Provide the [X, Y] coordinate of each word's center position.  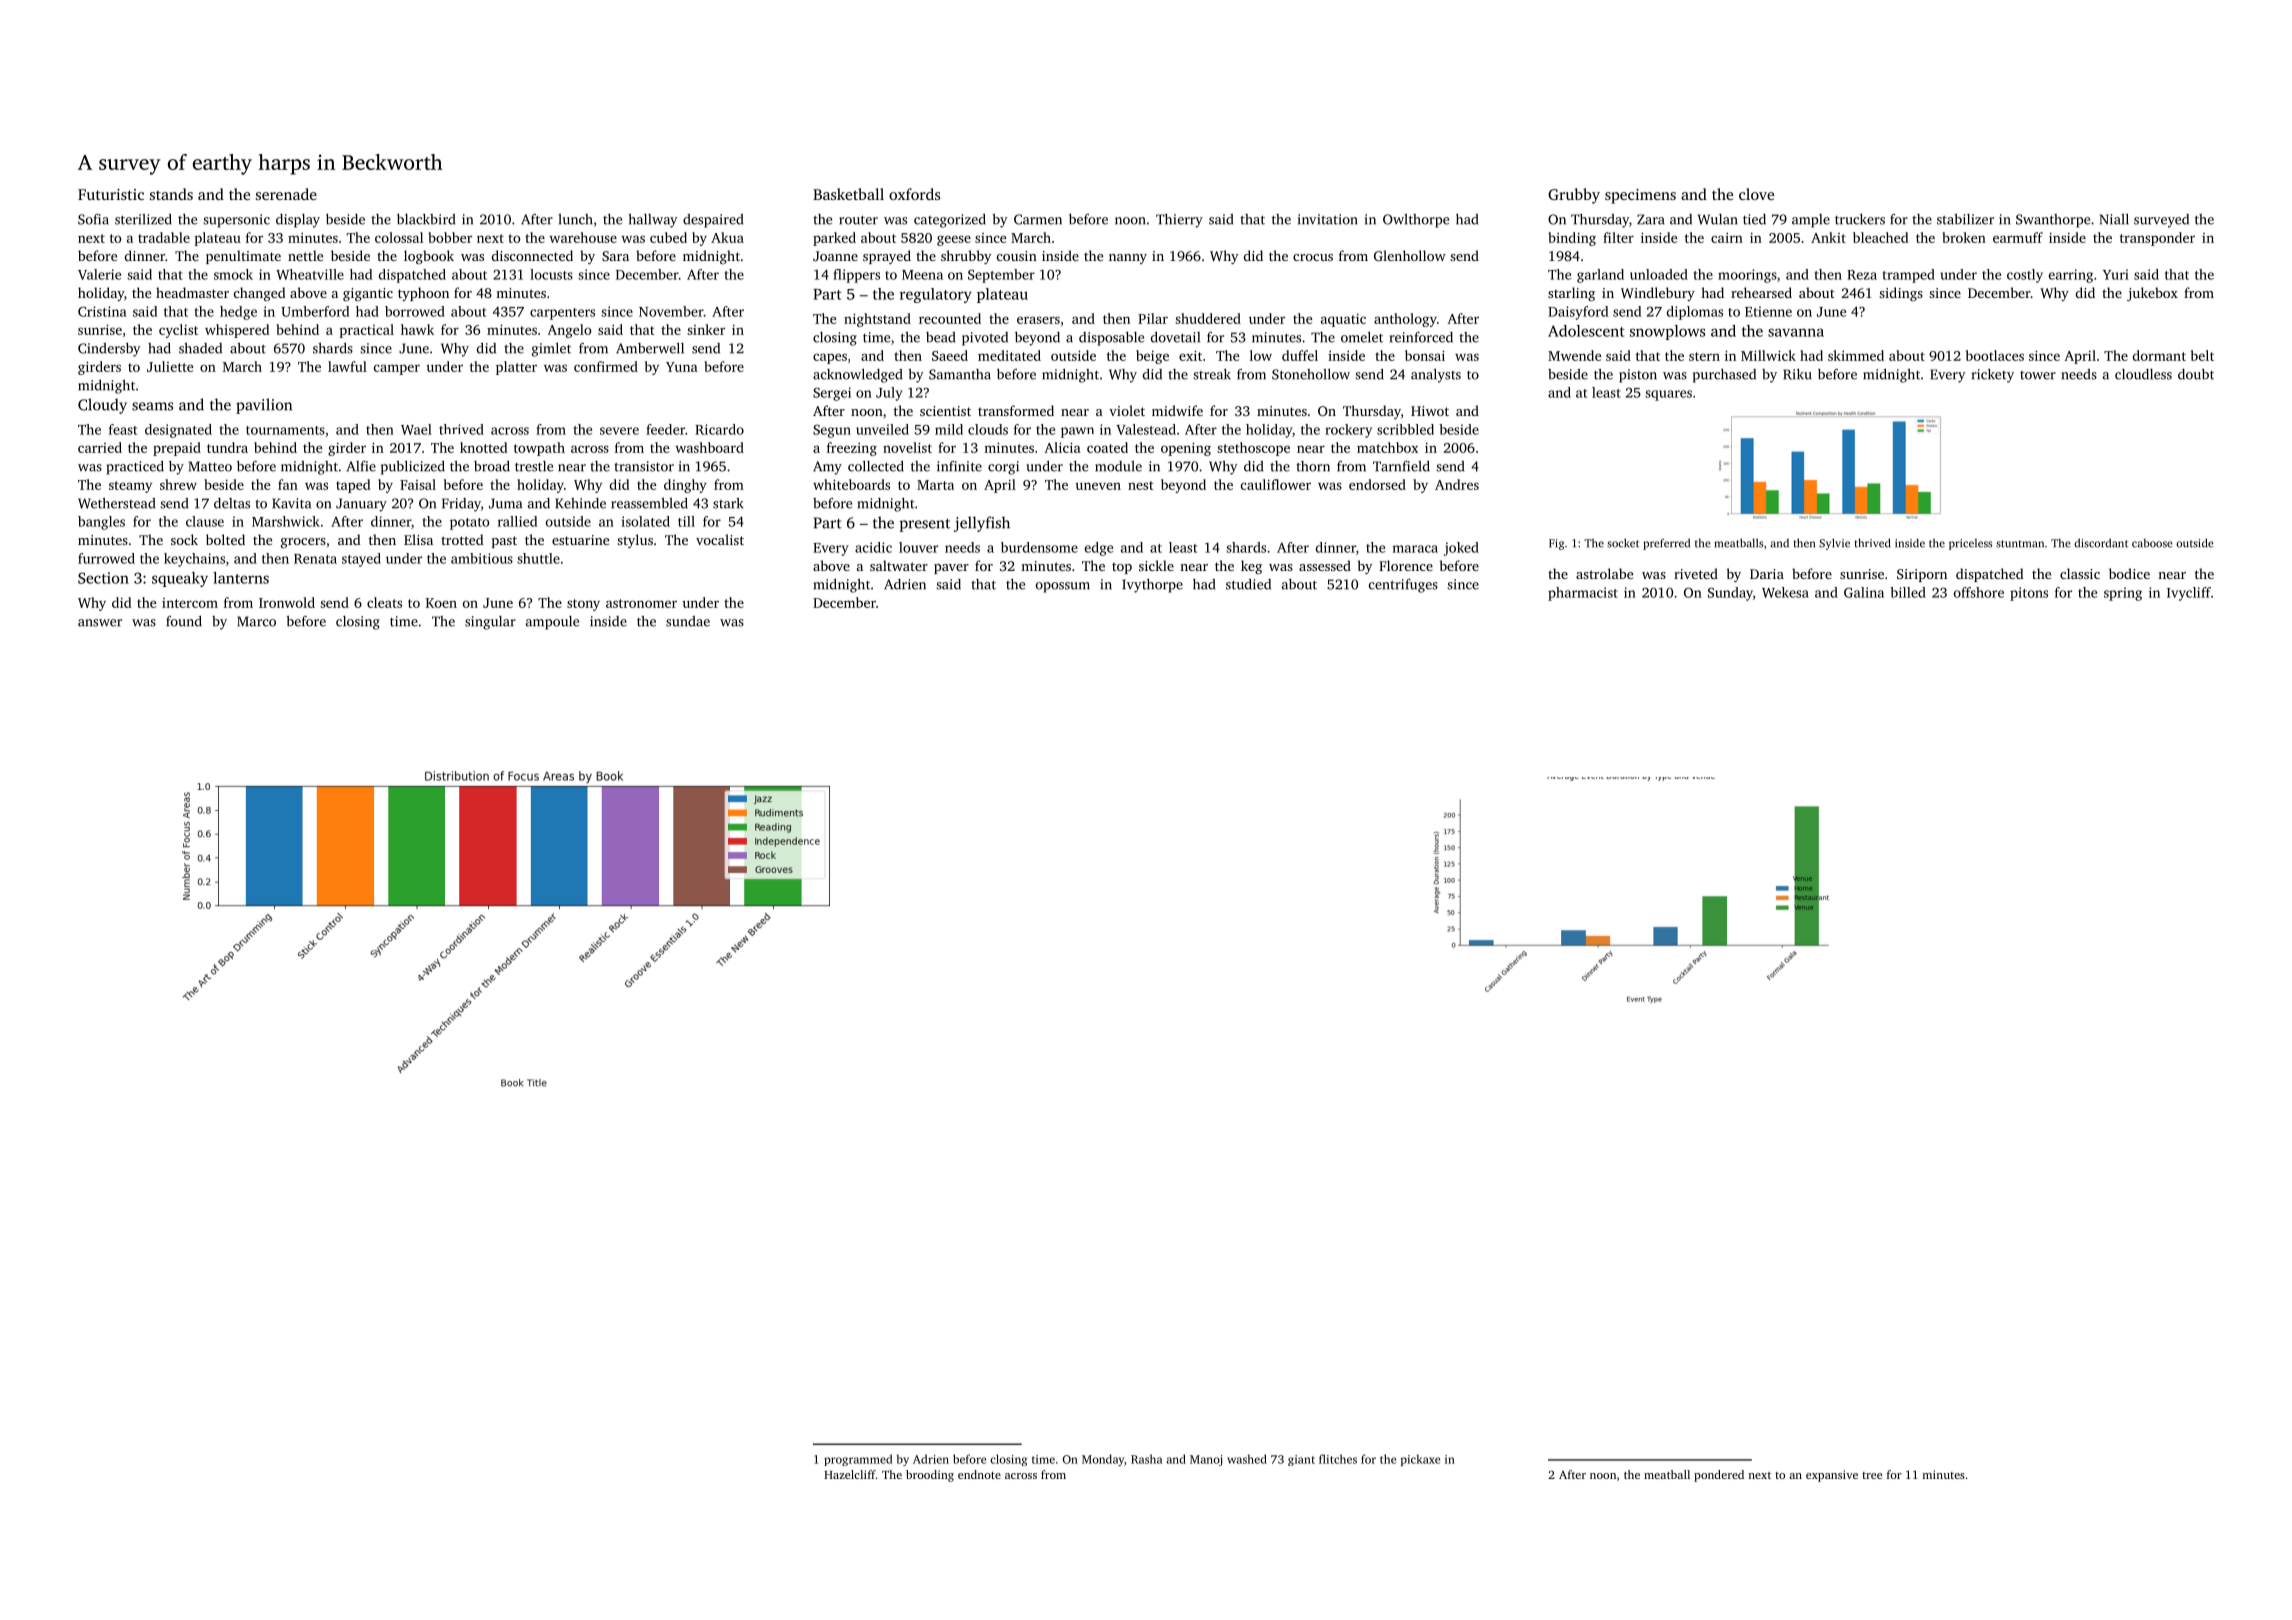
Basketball [848, 194]
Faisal [418, 484]
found [184, 621]
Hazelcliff [850, 1474]
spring [2123, 594]
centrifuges [1403, 586]
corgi [1003, 468]
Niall [2114, 219]
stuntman [2020, 544]
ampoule [552, 623]
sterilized [143, 219]
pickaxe [1420, 1460]
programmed [858, 1460]
